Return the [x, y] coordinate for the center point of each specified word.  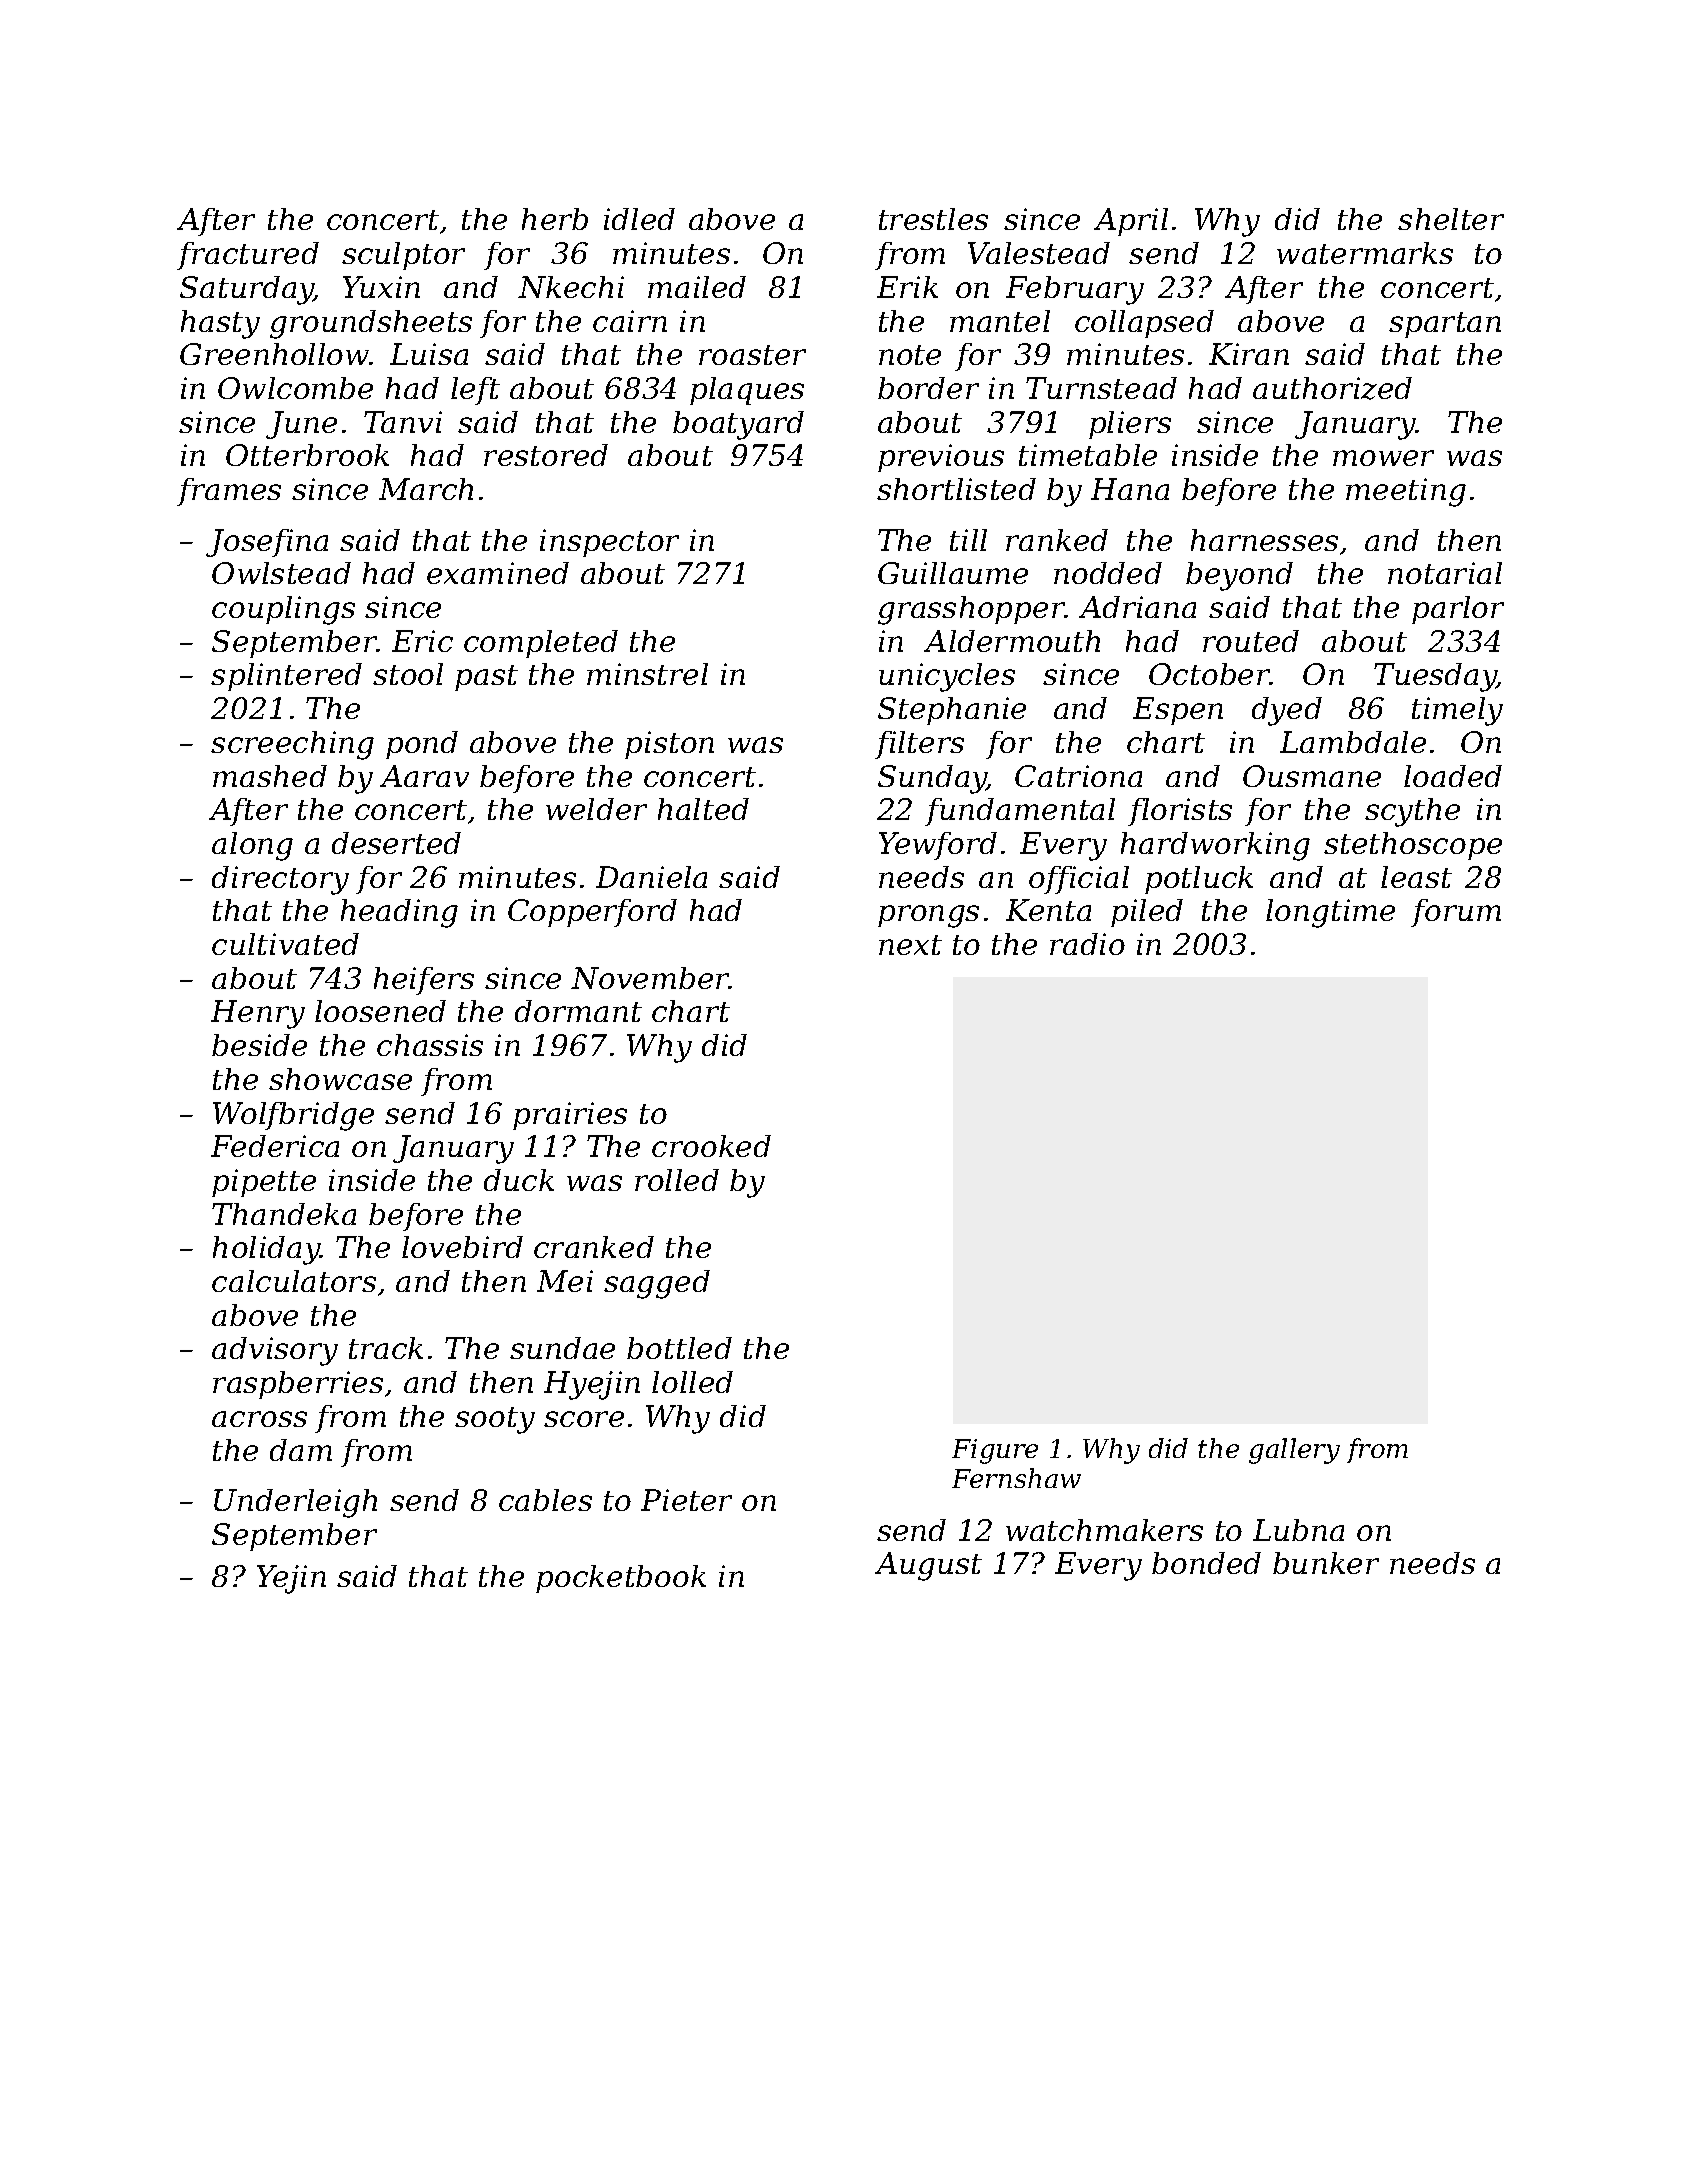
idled [639, 219]
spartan [1445, 325]
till [968, 540]
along [252, 846]
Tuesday [1435, 677]
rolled [677, 1180]
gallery [1294, 1451]
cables [545, 1500]
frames [229, 492]
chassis [430, 1045]
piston [669, 745]
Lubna [1298, 1530]
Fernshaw [1016, 1478]
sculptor [403, 256]
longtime [1330, 913]
